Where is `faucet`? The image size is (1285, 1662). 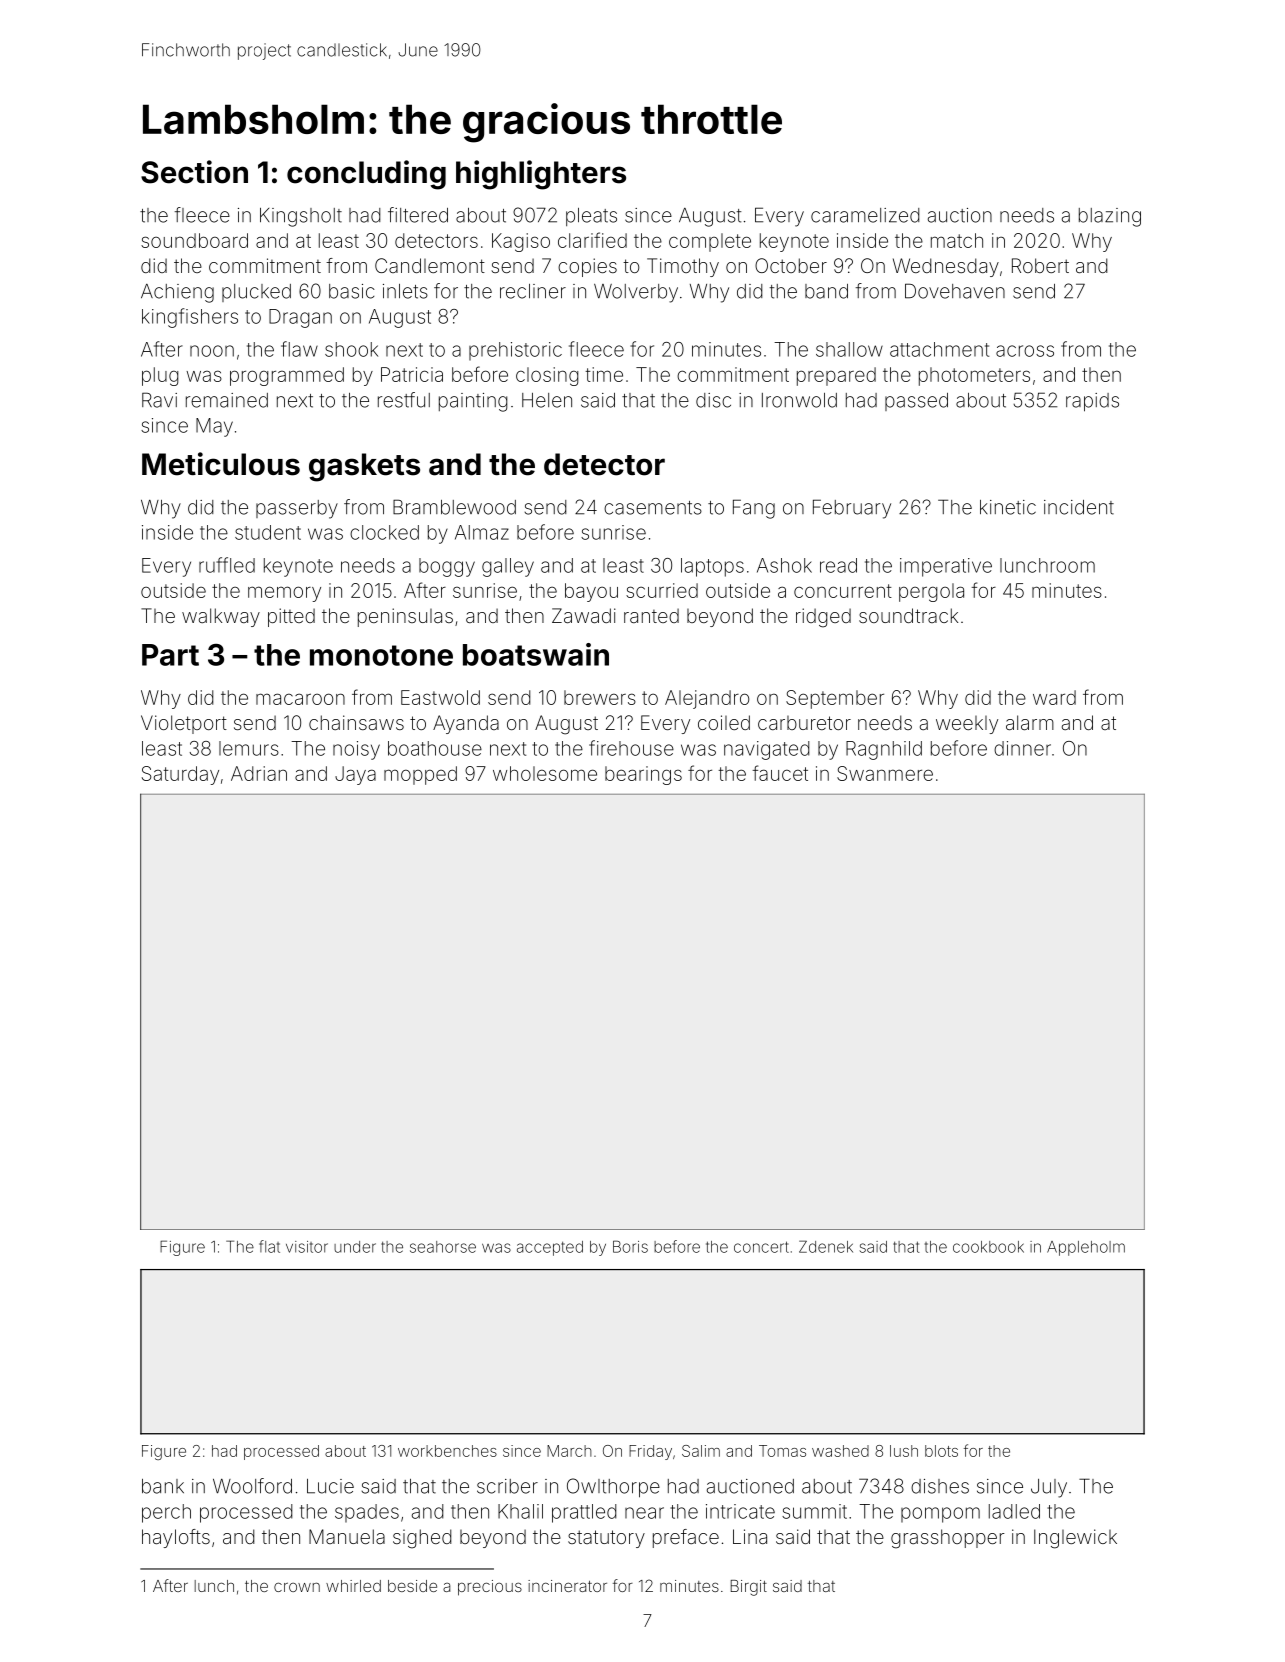
faucet is located at coordinates (780, 773).
